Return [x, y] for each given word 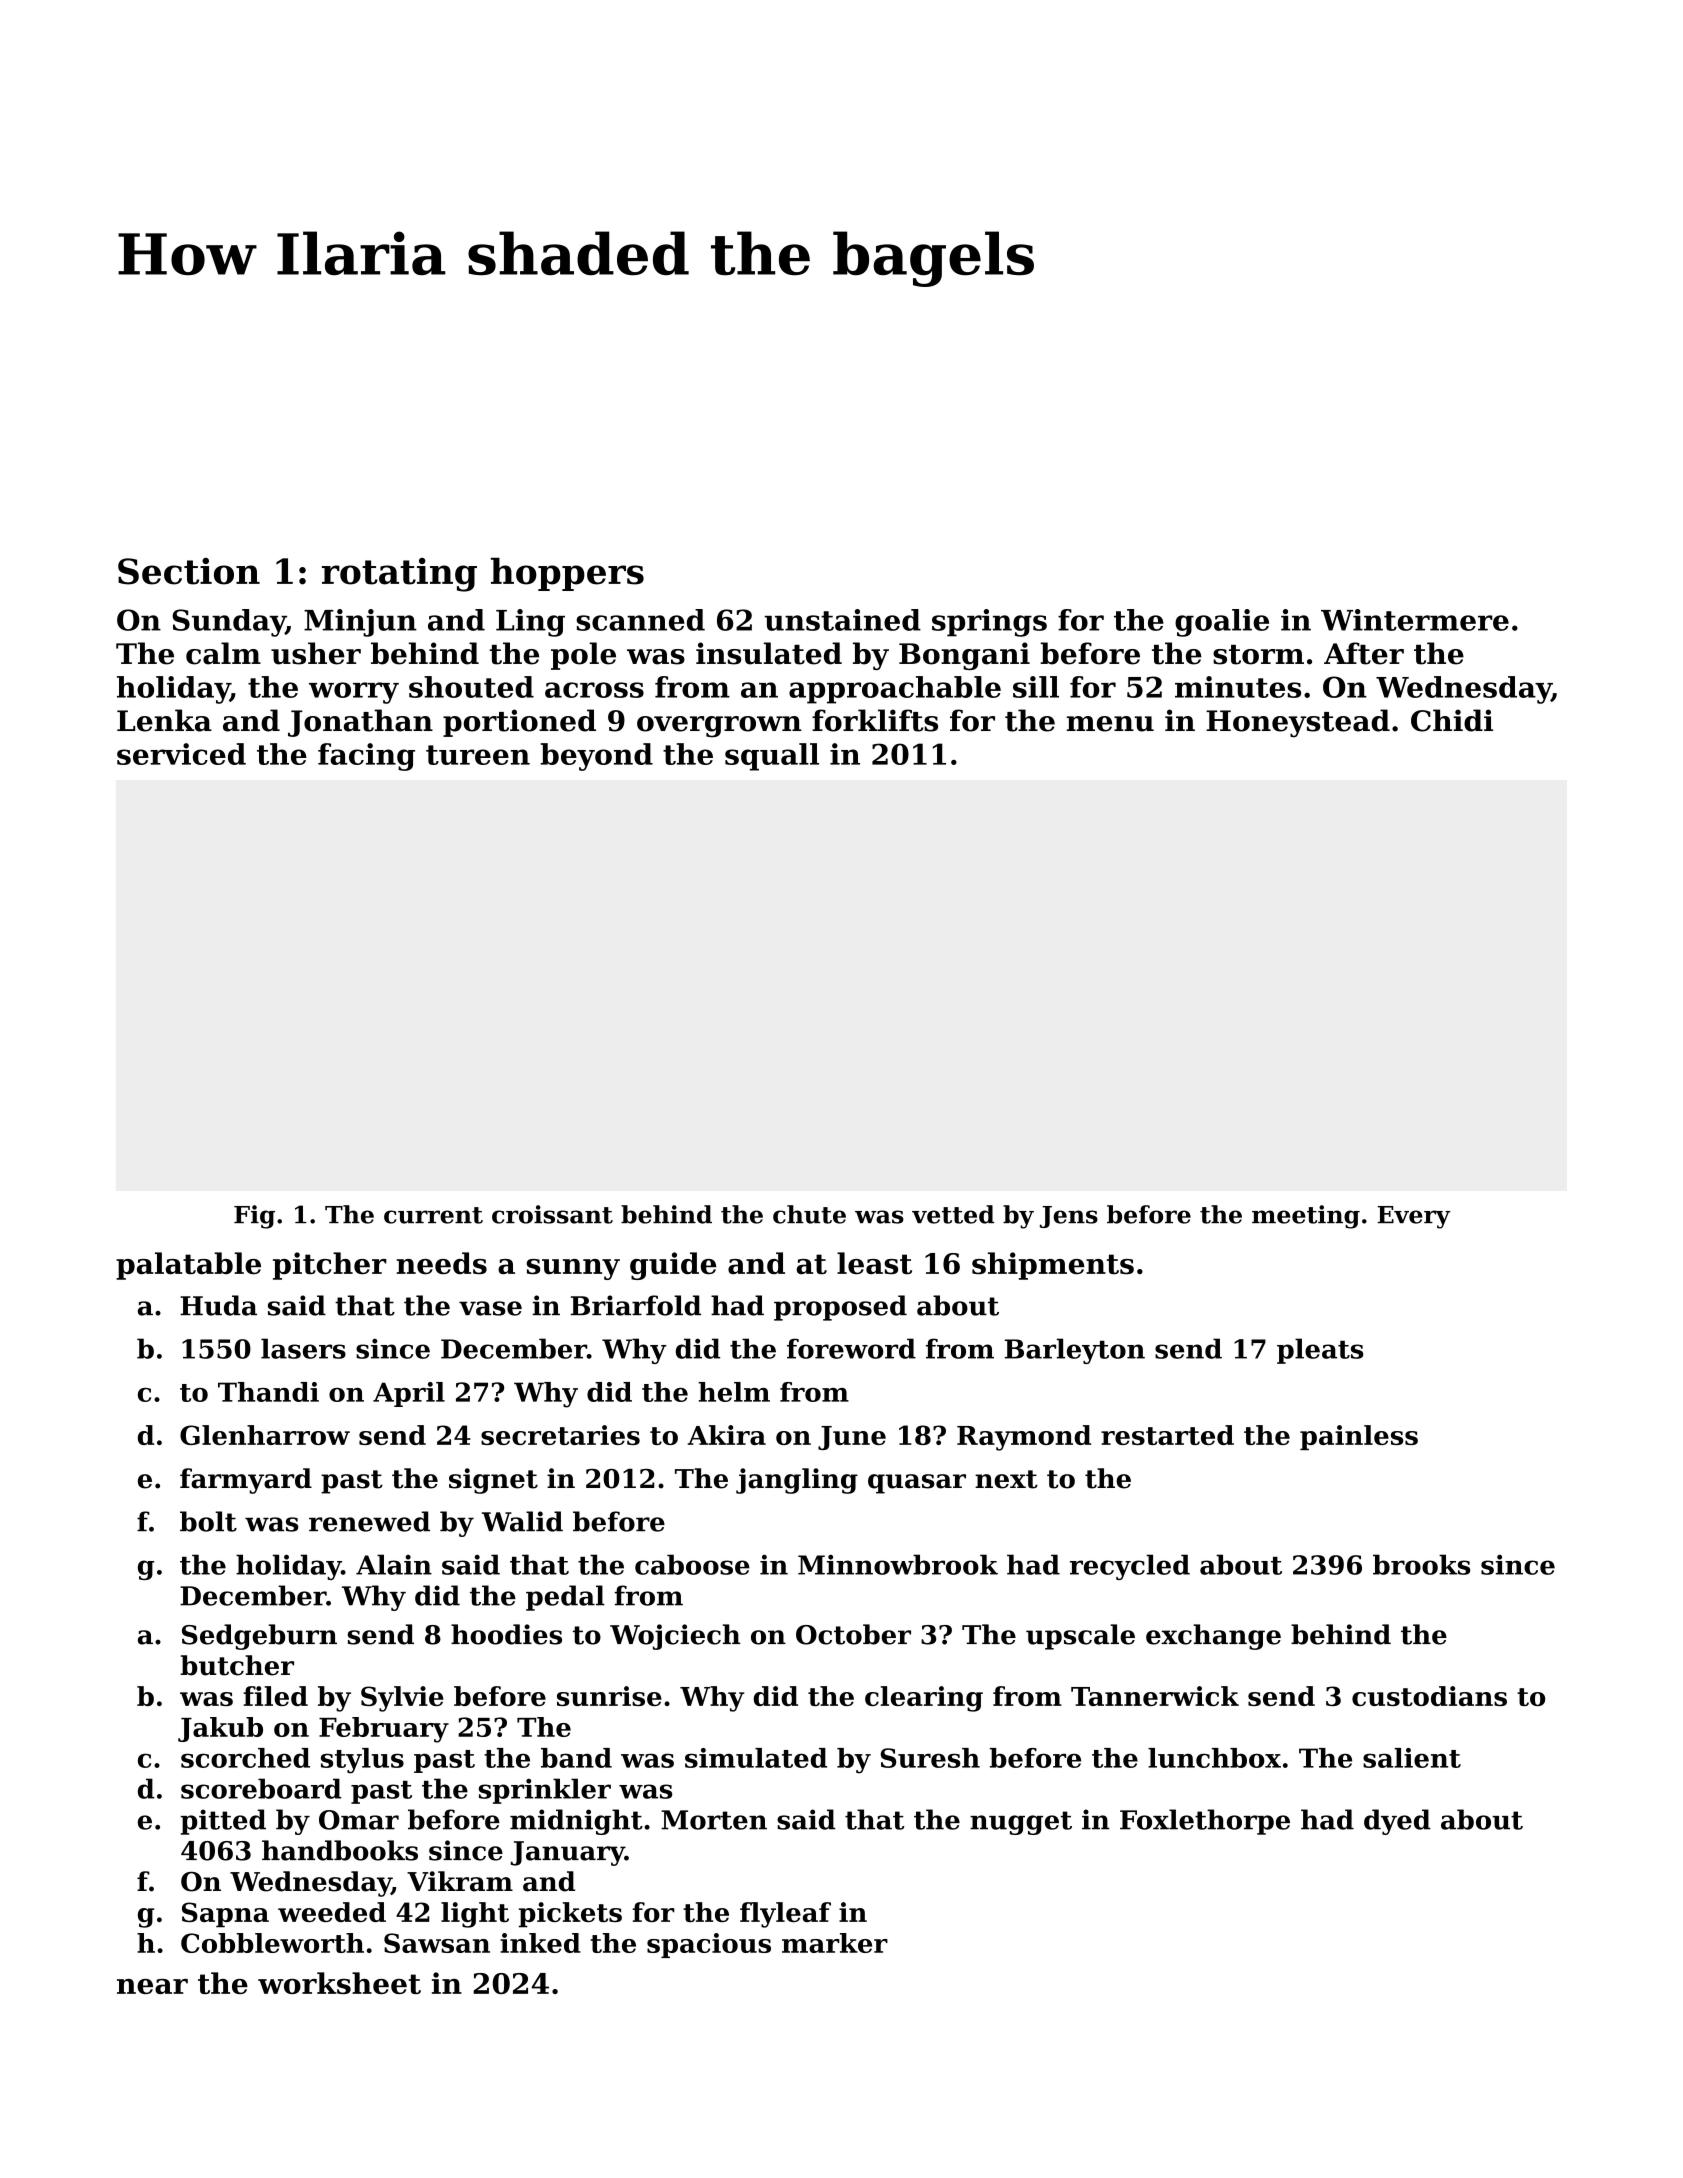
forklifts [875, 720]
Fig [254, 1217]
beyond [596, 757]
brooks [1421, 1564]
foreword [851, 1348]
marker [835, 1943]
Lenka [164, 720]
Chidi [1452, 720]
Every [1413, 1217]
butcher [237, 1665]
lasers [303, 1348]
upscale [1080, 1637]
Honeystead [1298, 723]
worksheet [339, 1983]
